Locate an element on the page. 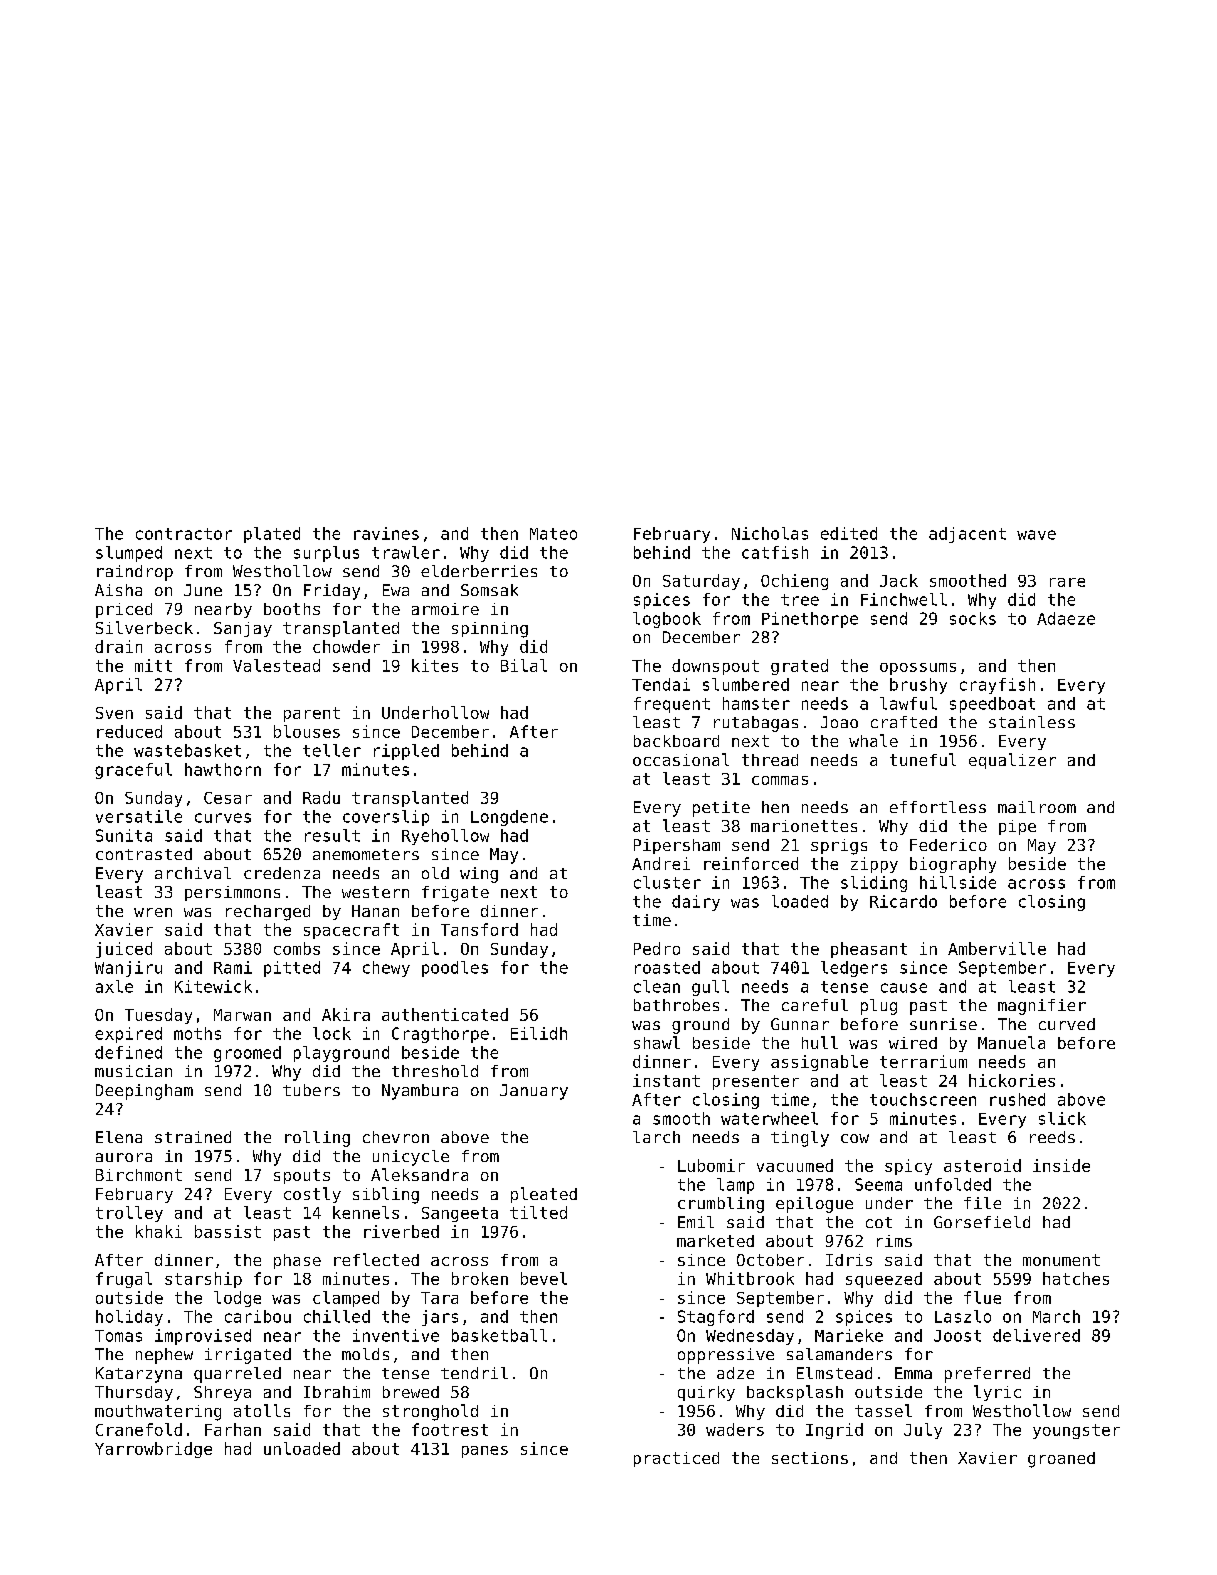 The image size is (1217, 1575). graceful is located at coordinates (133, 771).
